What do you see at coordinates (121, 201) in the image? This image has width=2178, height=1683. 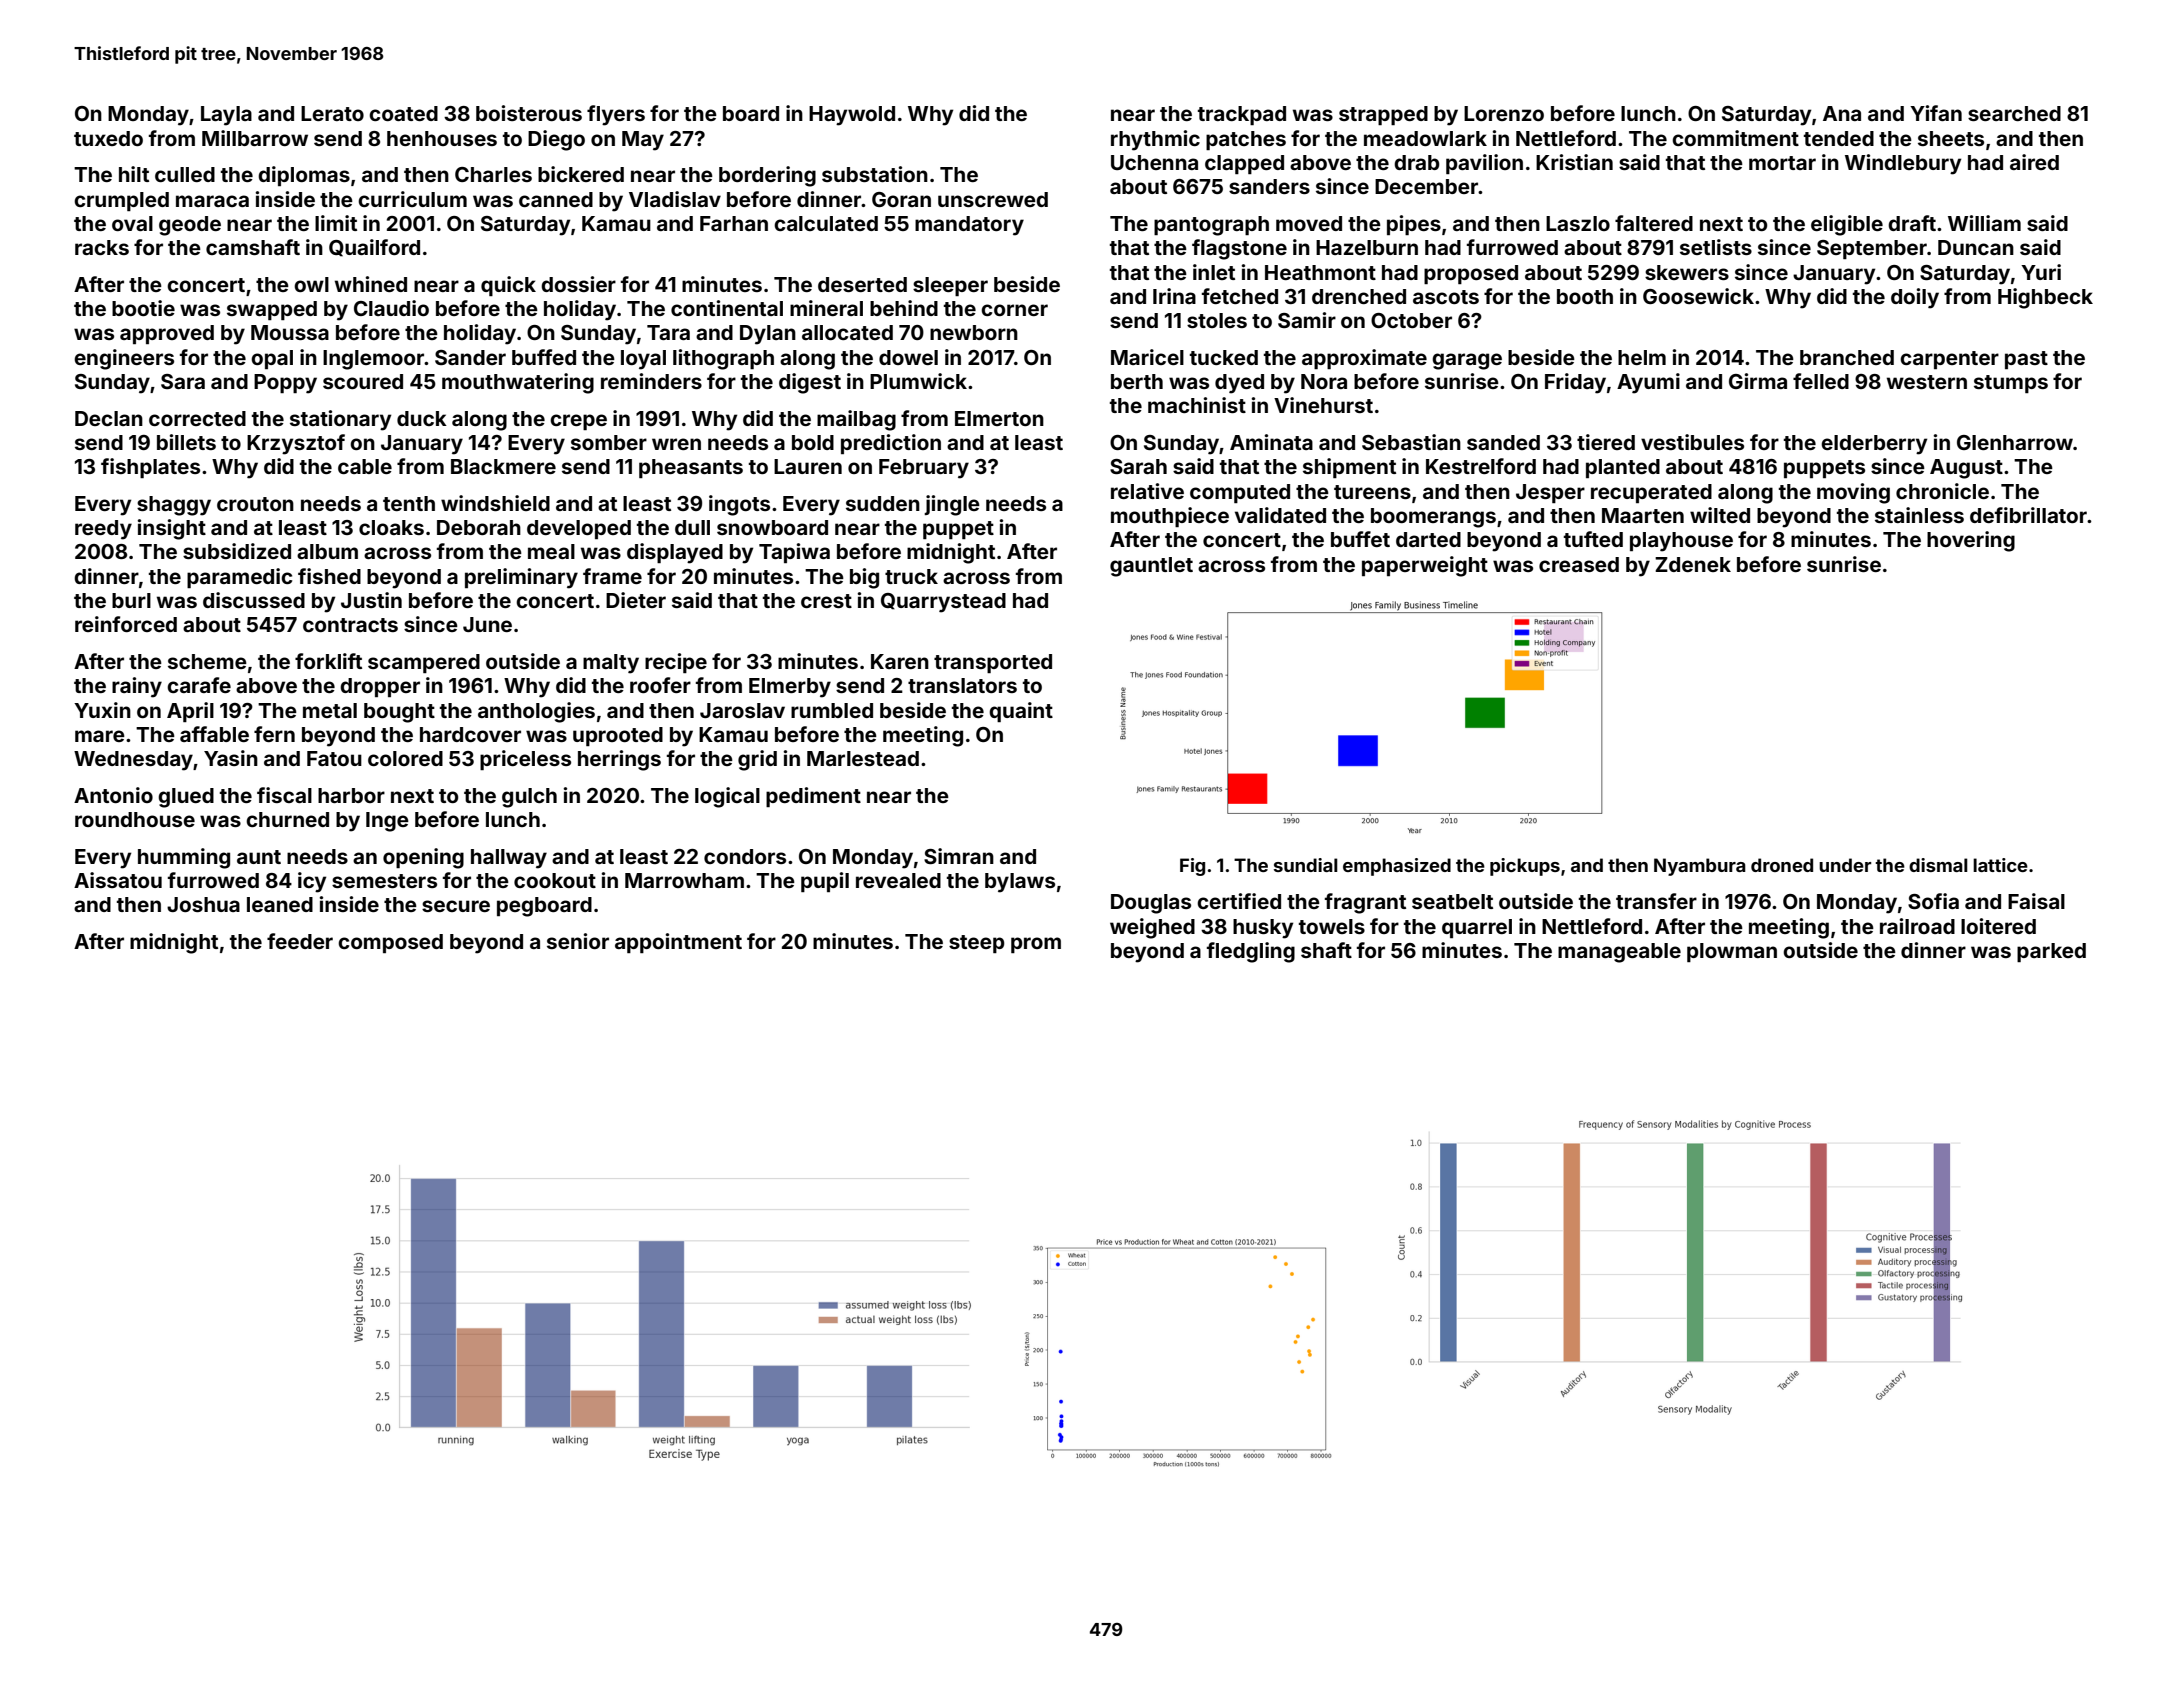 I see `crumpled` at bounding box center [121, 201].
